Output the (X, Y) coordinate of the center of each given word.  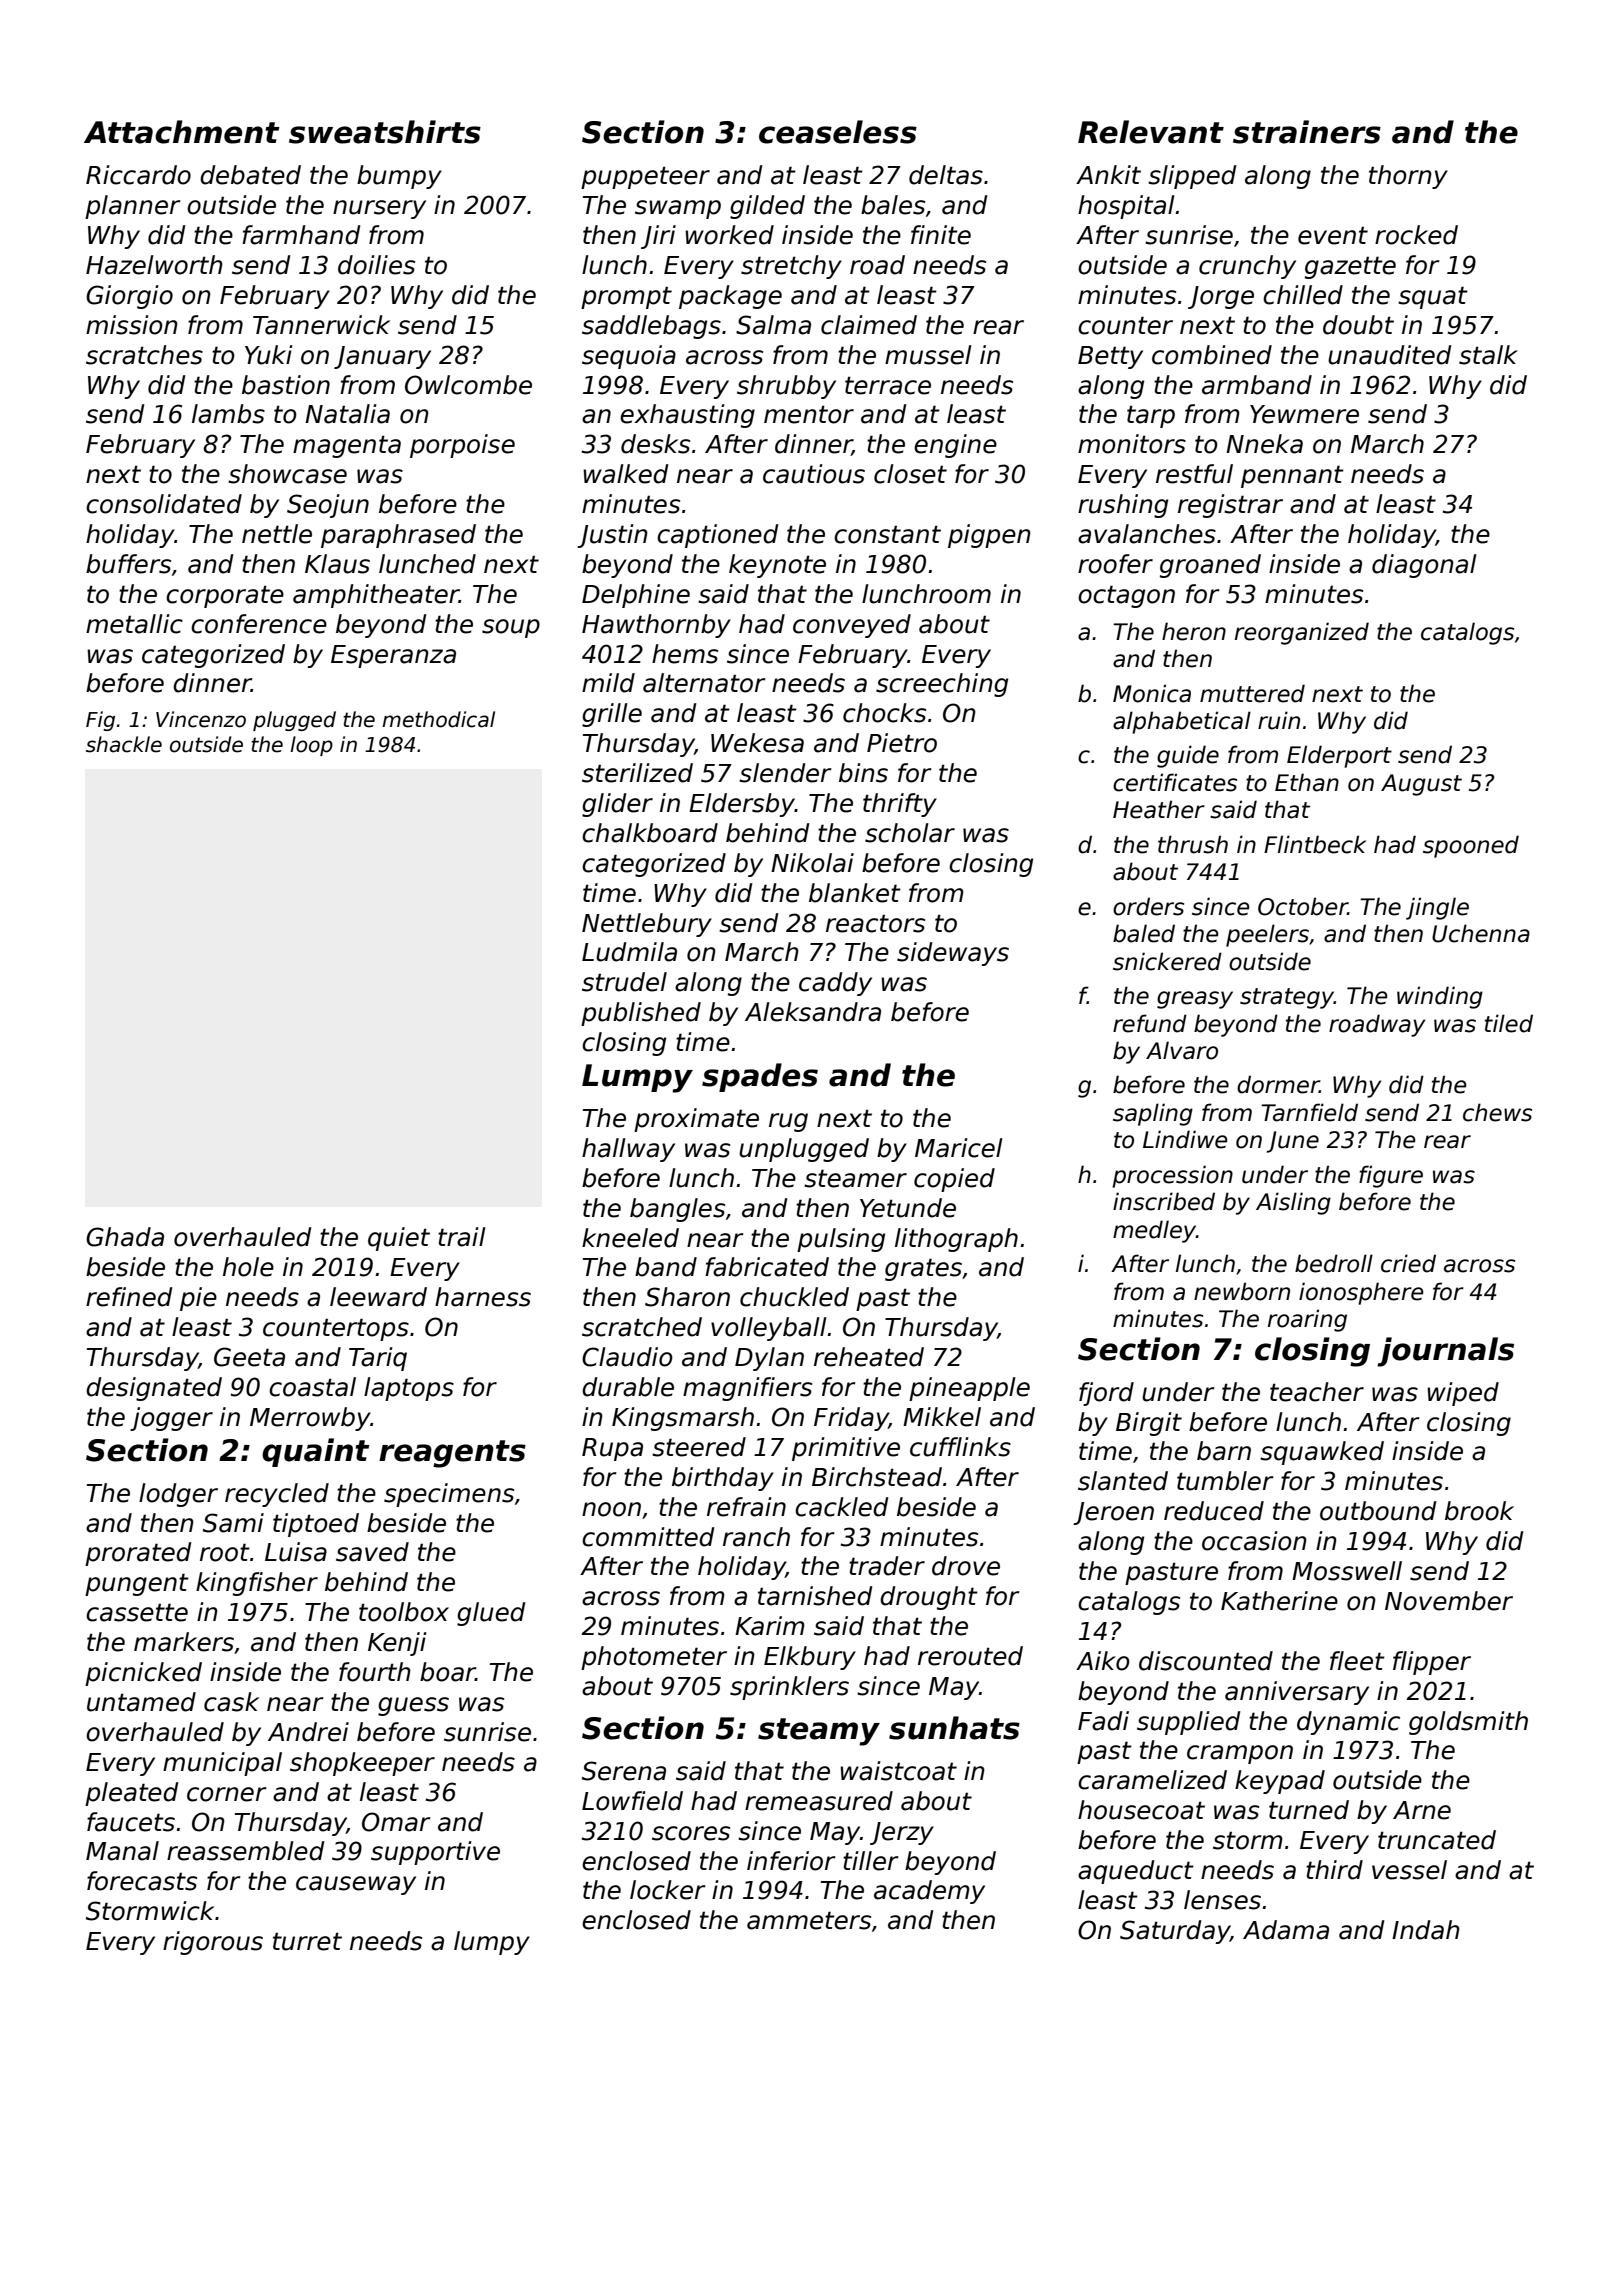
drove (966, 1566)
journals (1445, 1352)
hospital (1126, 207)
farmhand (301, 235)
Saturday (1175, 1932)
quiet (399, 1239)
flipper (1432, 1663)
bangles (677, 1210)
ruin (1279, 720)
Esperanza (393, 656)
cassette (137, 1612)
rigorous (213, 1943)
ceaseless (838, 132)
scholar (910, 833)
